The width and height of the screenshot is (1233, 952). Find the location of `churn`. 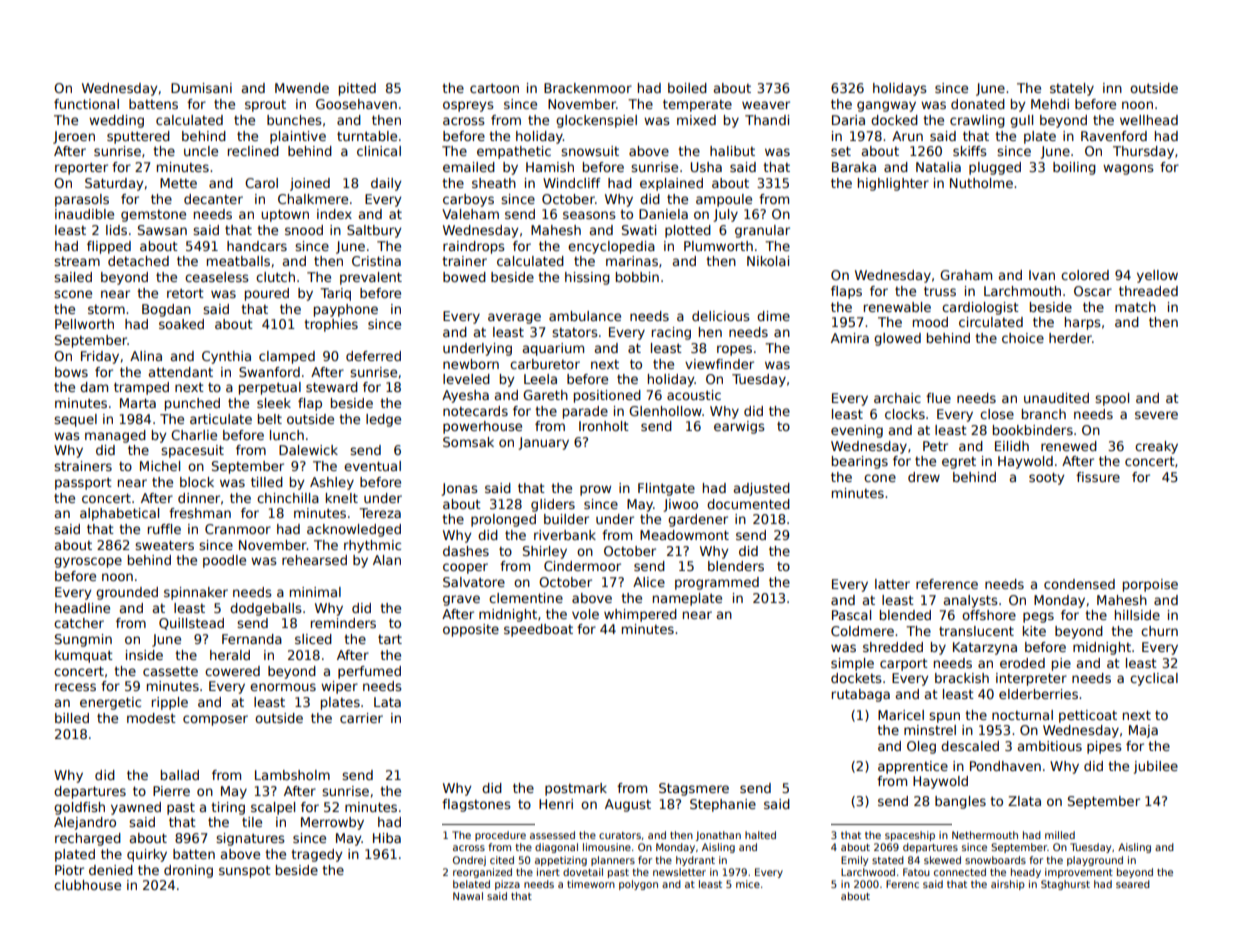

churn is located at coordinates (1159, 631).
